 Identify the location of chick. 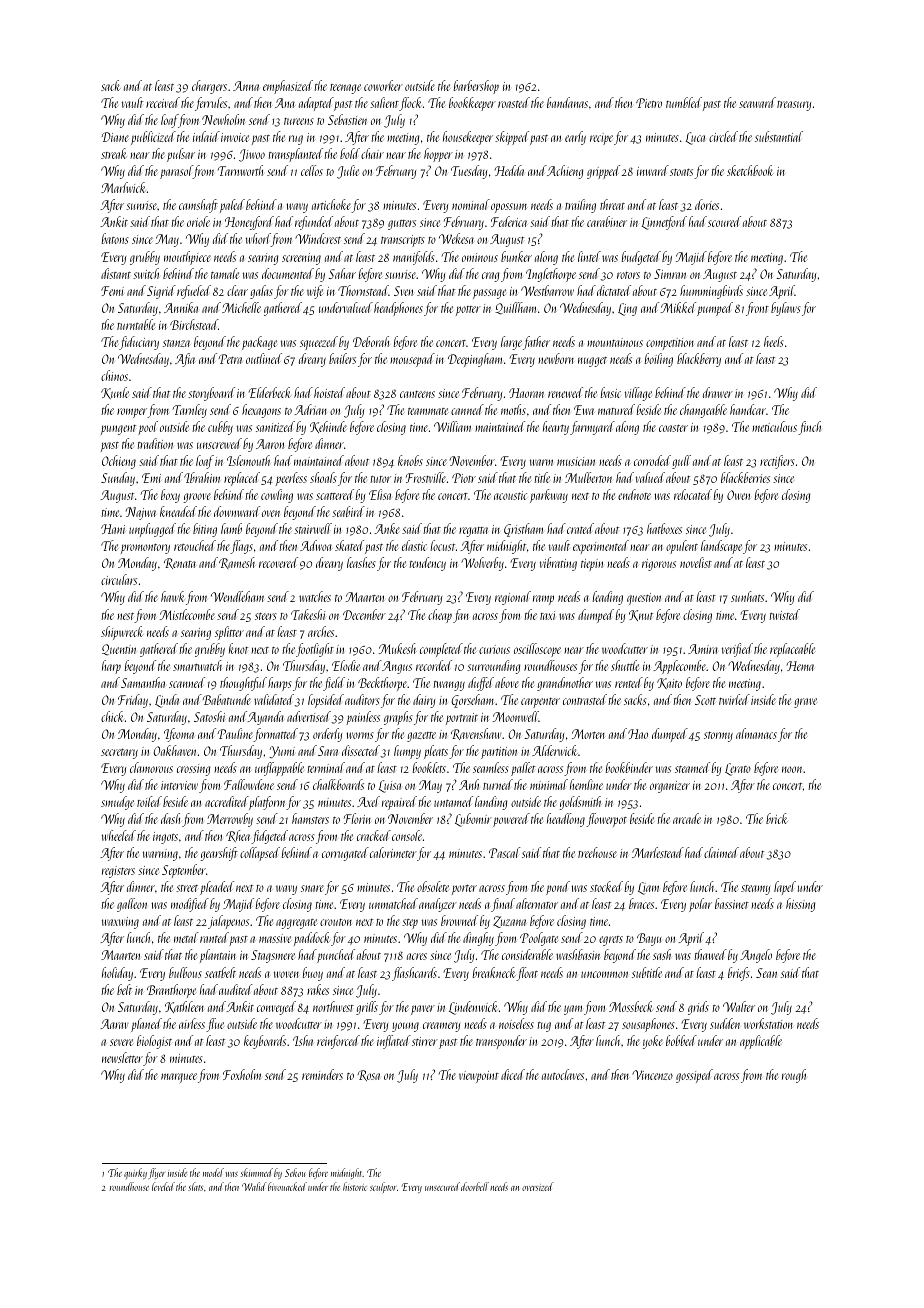
(112, 716).
